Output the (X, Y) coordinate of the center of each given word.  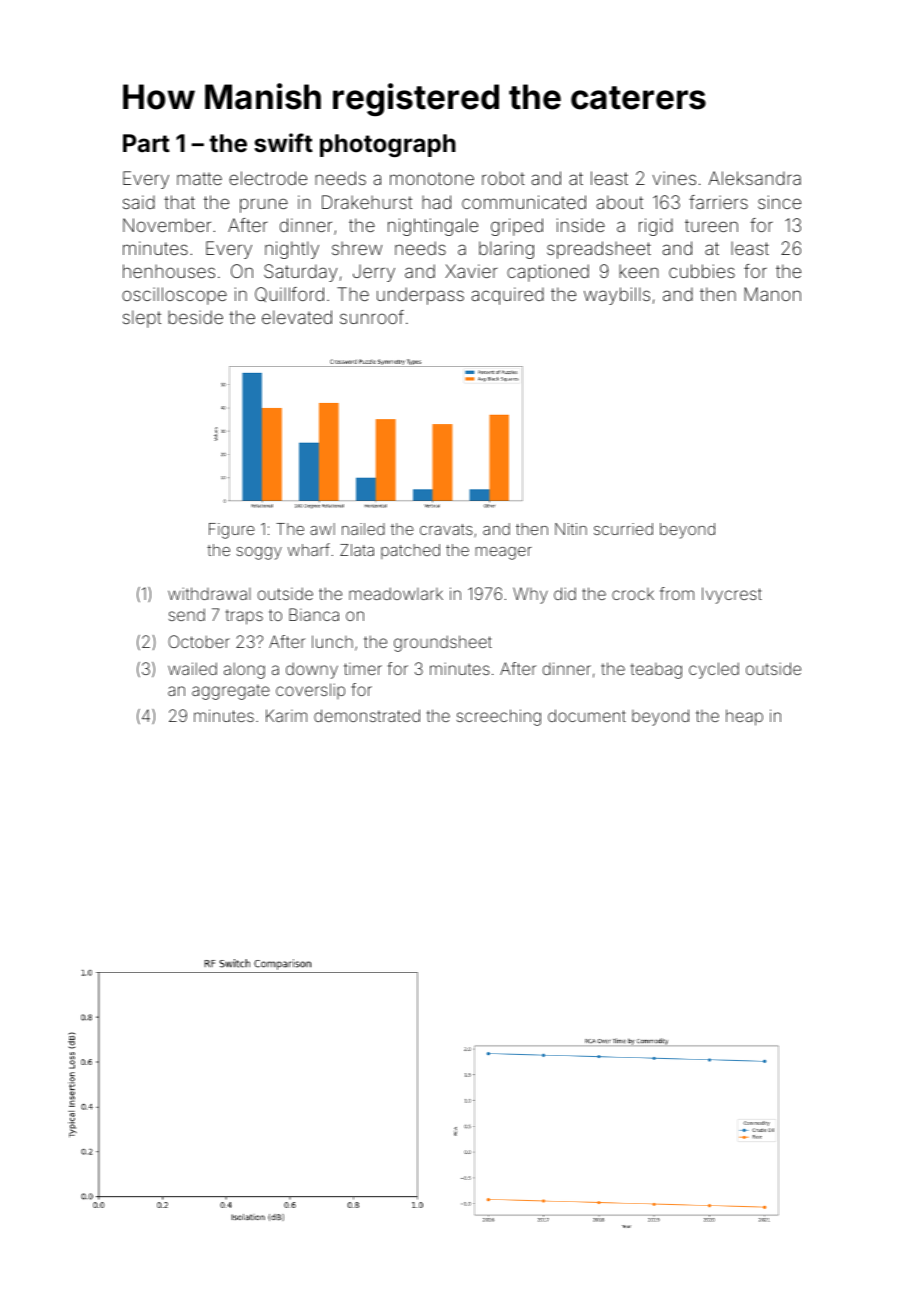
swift (283, 143)
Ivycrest (732, 595)
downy (312, 670)
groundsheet (443, 643)
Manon (772, 294)
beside (195, 317)
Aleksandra (754, 178)
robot (503, 178)
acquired (507, 296)
